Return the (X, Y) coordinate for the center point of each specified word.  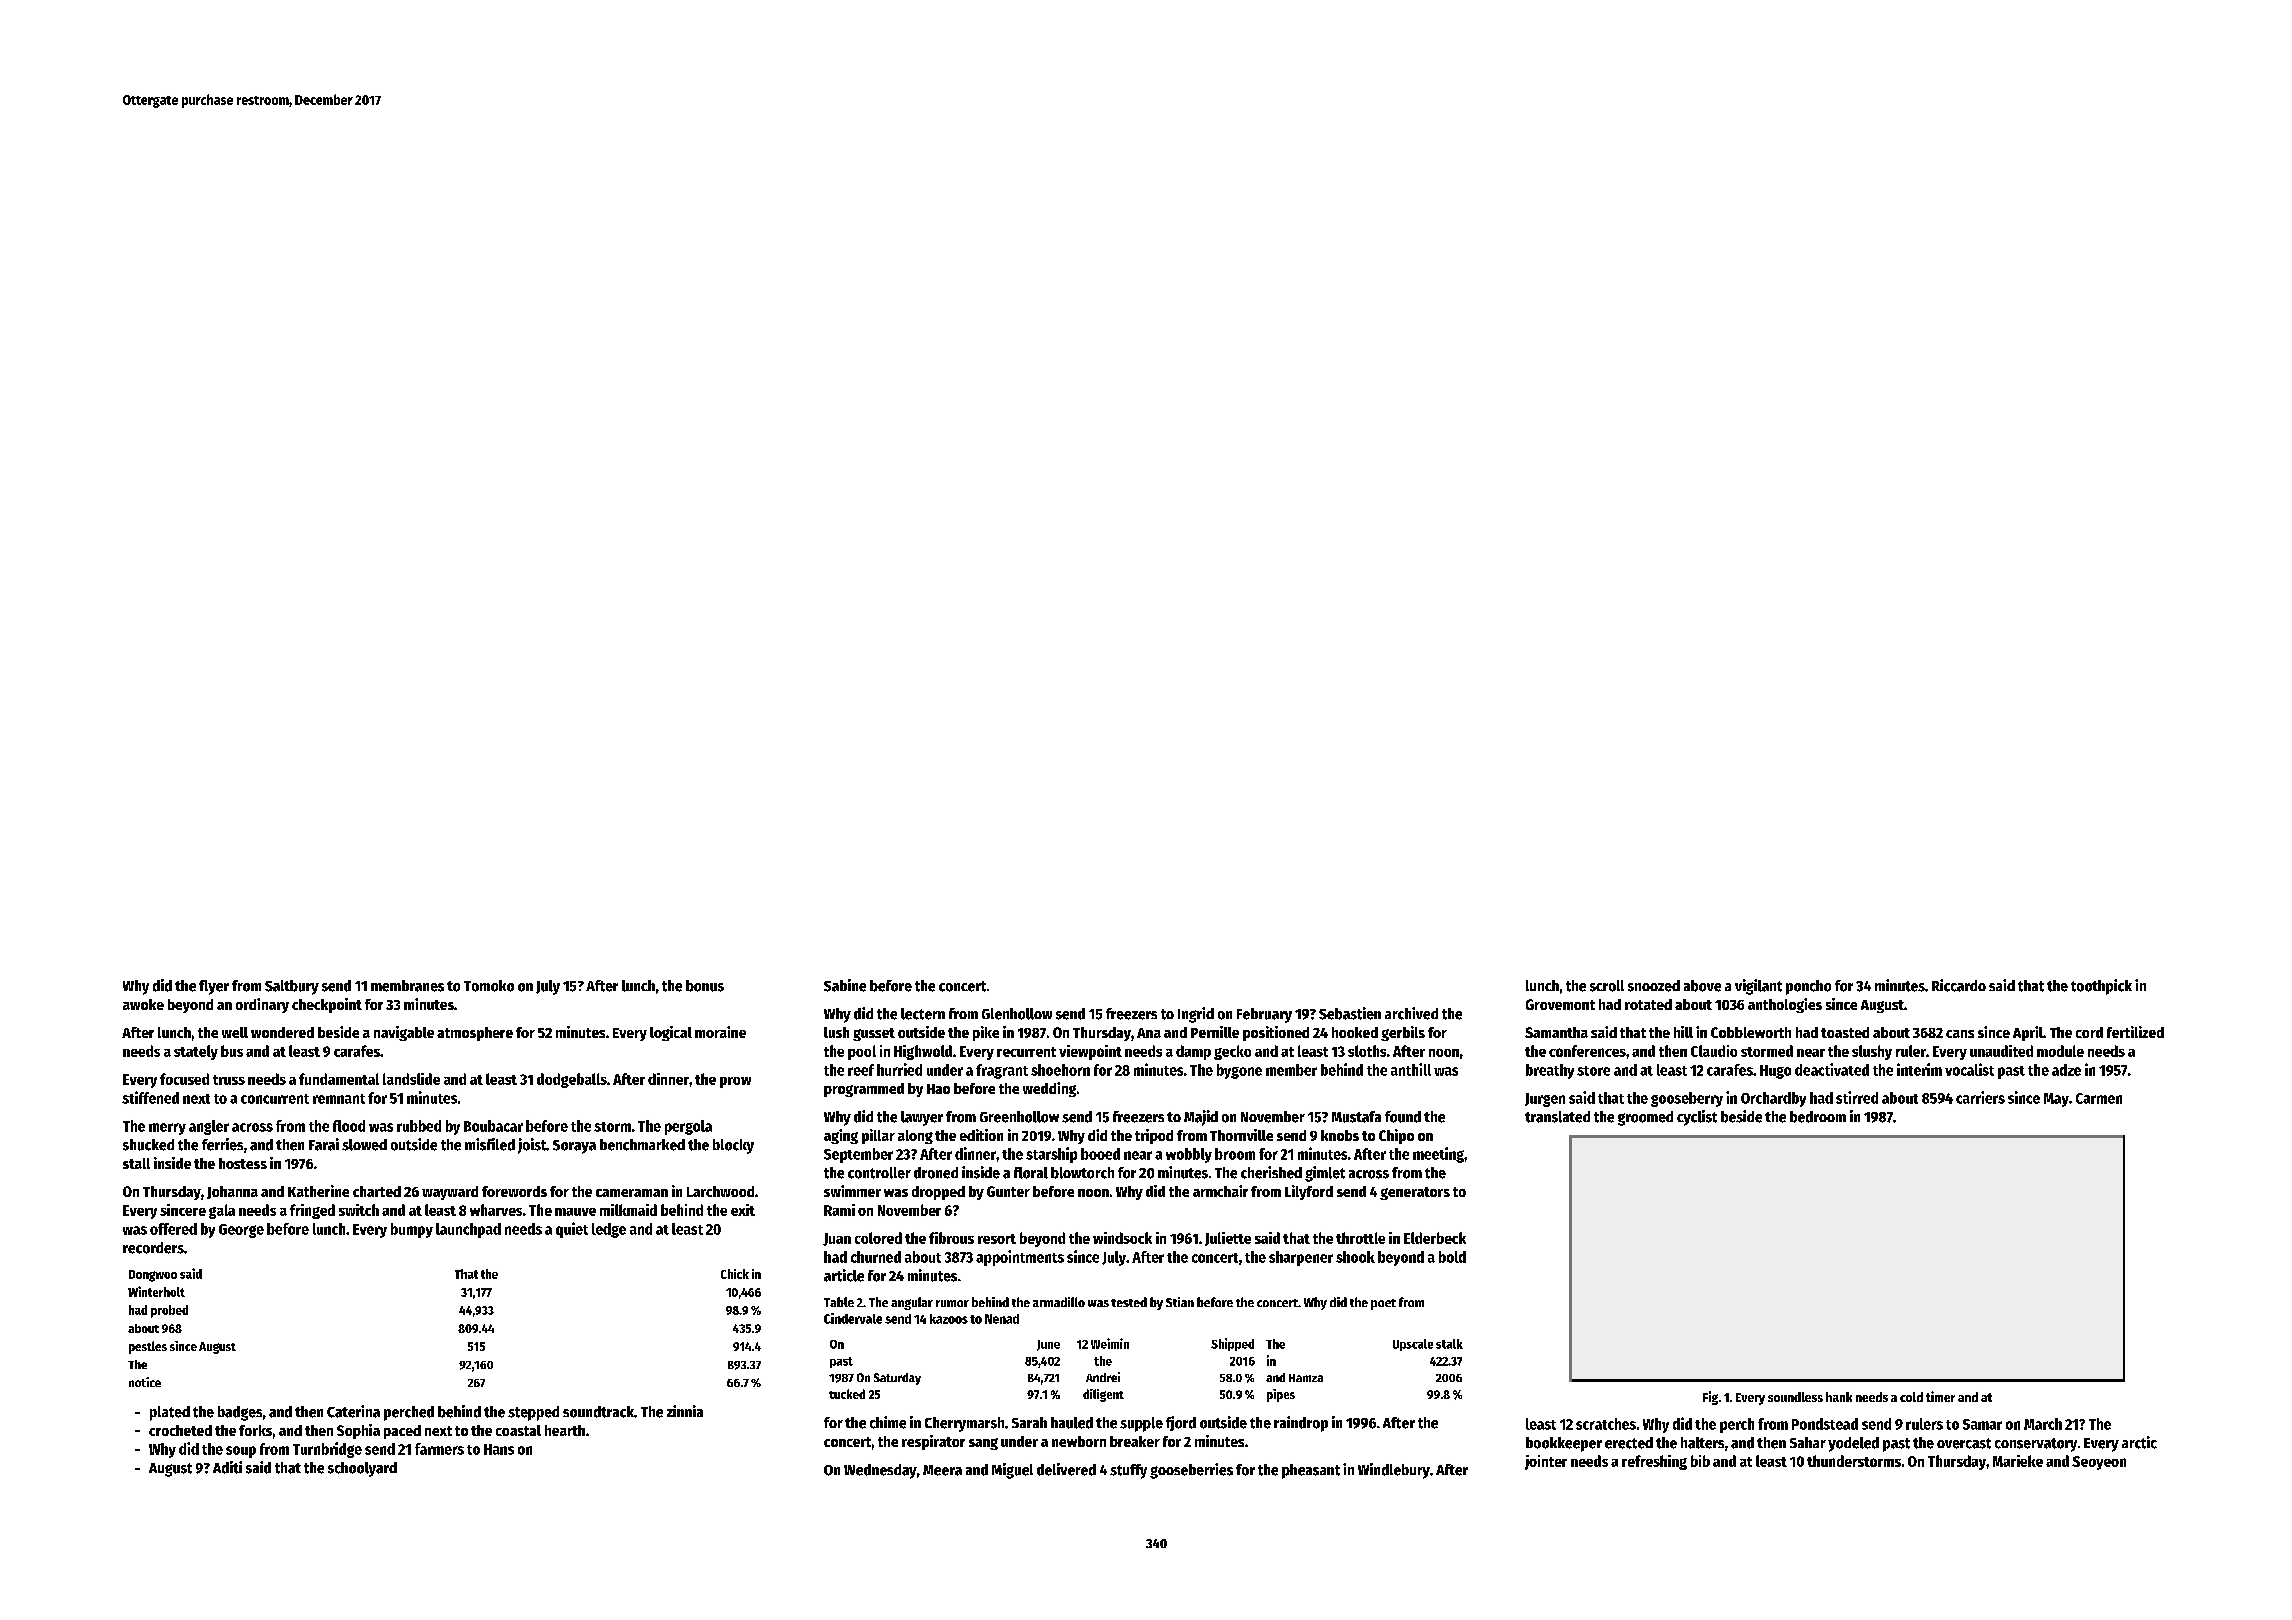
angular (912, 1303)
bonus (705, 986)
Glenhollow (1017, 1014)
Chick (735, 1274)
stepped (533, 1413)
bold (1452, 1257)
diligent (1103, 1395)
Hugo (1775, 1072)
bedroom (1818, 1117)
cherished (1271, 1172)
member (1291, 1070)
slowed (364, 1145)
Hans (499, 1449)
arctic (2139, 1442)
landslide (411, 1079)
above (1702, 986)
